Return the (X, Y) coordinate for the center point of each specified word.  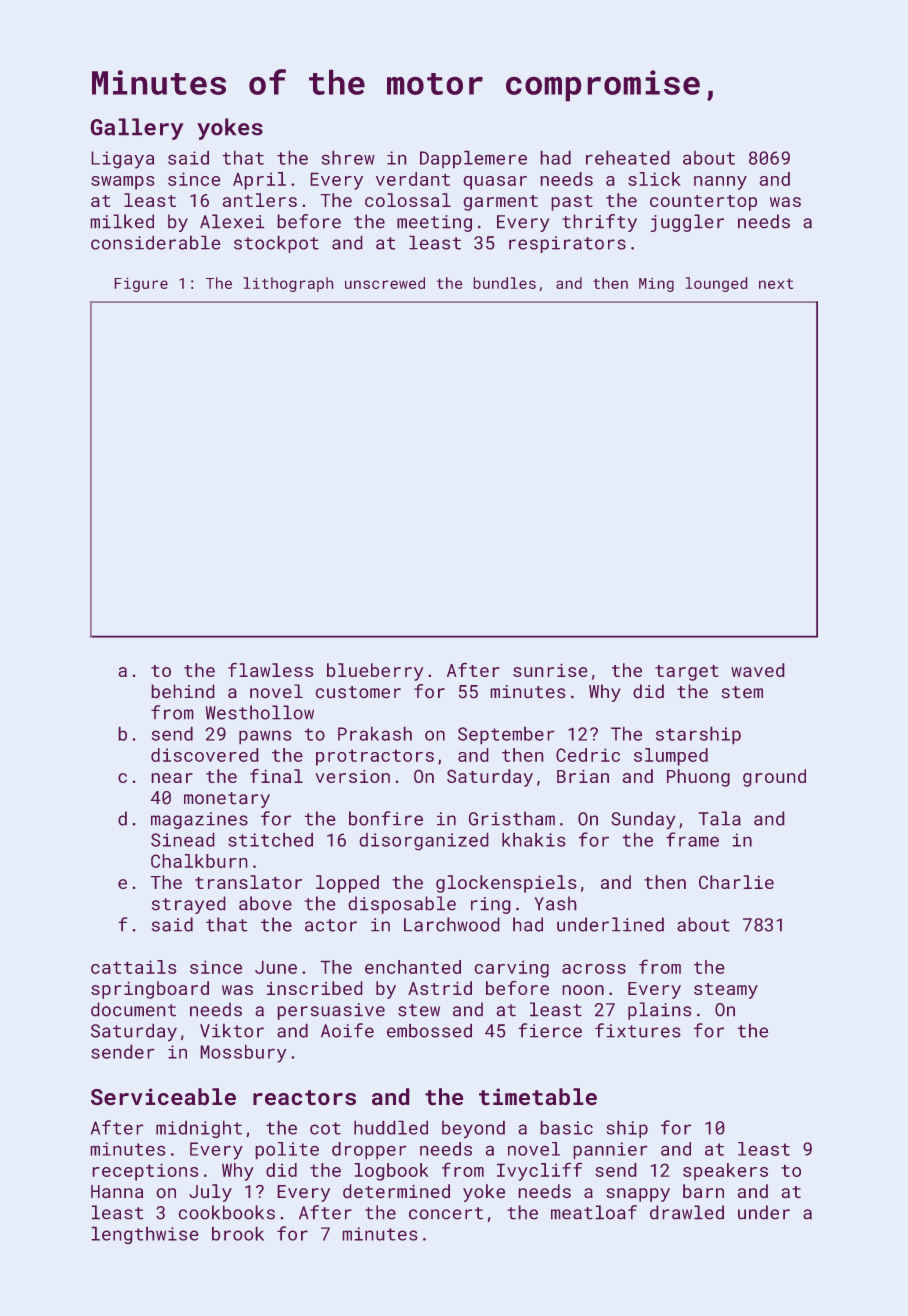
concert (446, 1213)
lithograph (289, 284)
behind (183, 691)
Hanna (117, 1192)
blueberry (375, 672)
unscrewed (385, 283)
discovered (205, 755)
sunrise (550, 670)
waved (758, 670)
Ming (656, 285)
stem (742, 692)
